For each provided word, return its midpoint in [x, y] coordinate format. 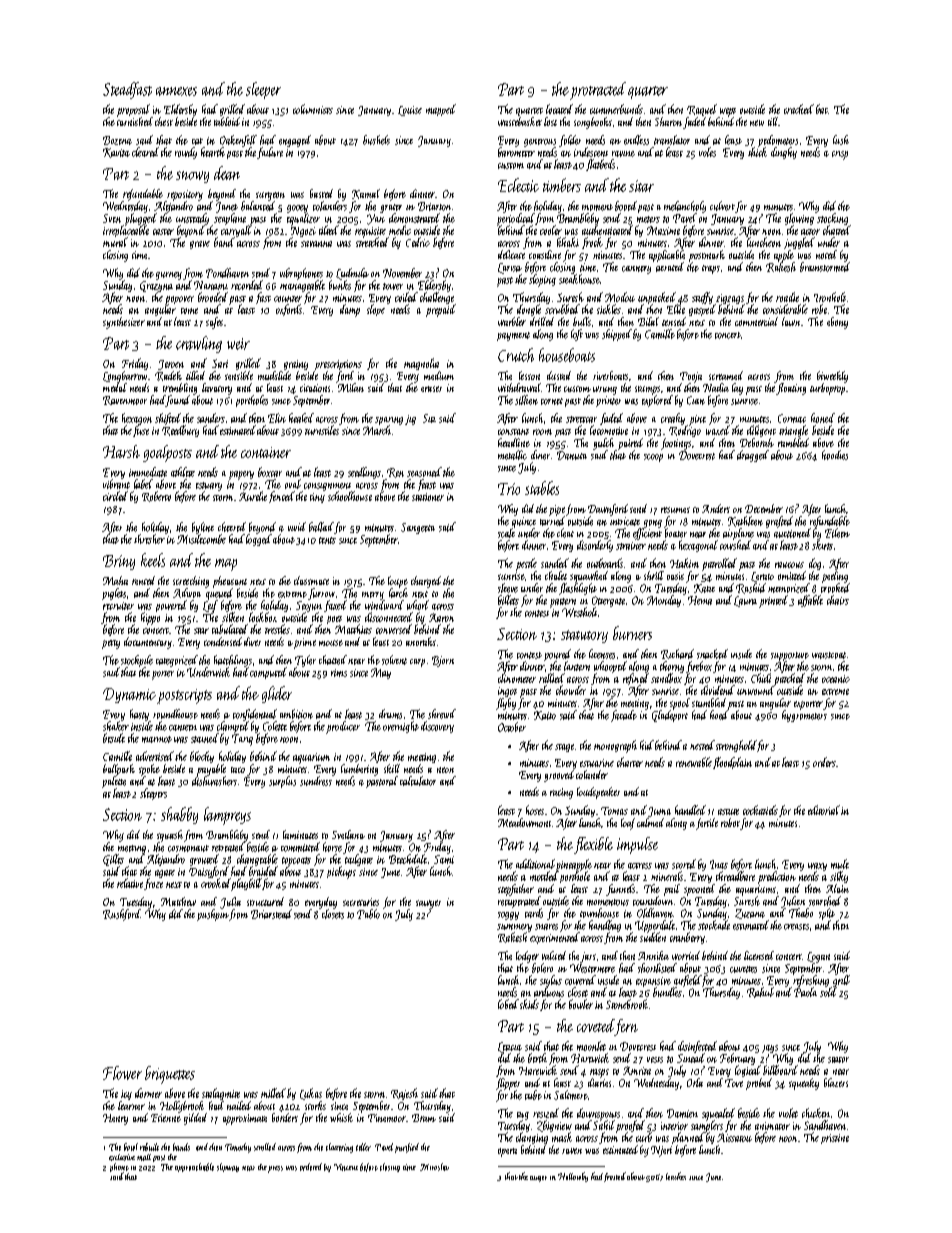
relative [130, 883]
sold [828, 992]
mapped [441, 110]
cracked [799, 109]
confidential [255, 715]
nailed [239, 1105]
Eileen [837, 533]
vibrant [116, 484]
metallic [512, 455]
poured [557, 655]
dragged [753, 456]
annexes [176, 91]
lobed [508, 1004]
